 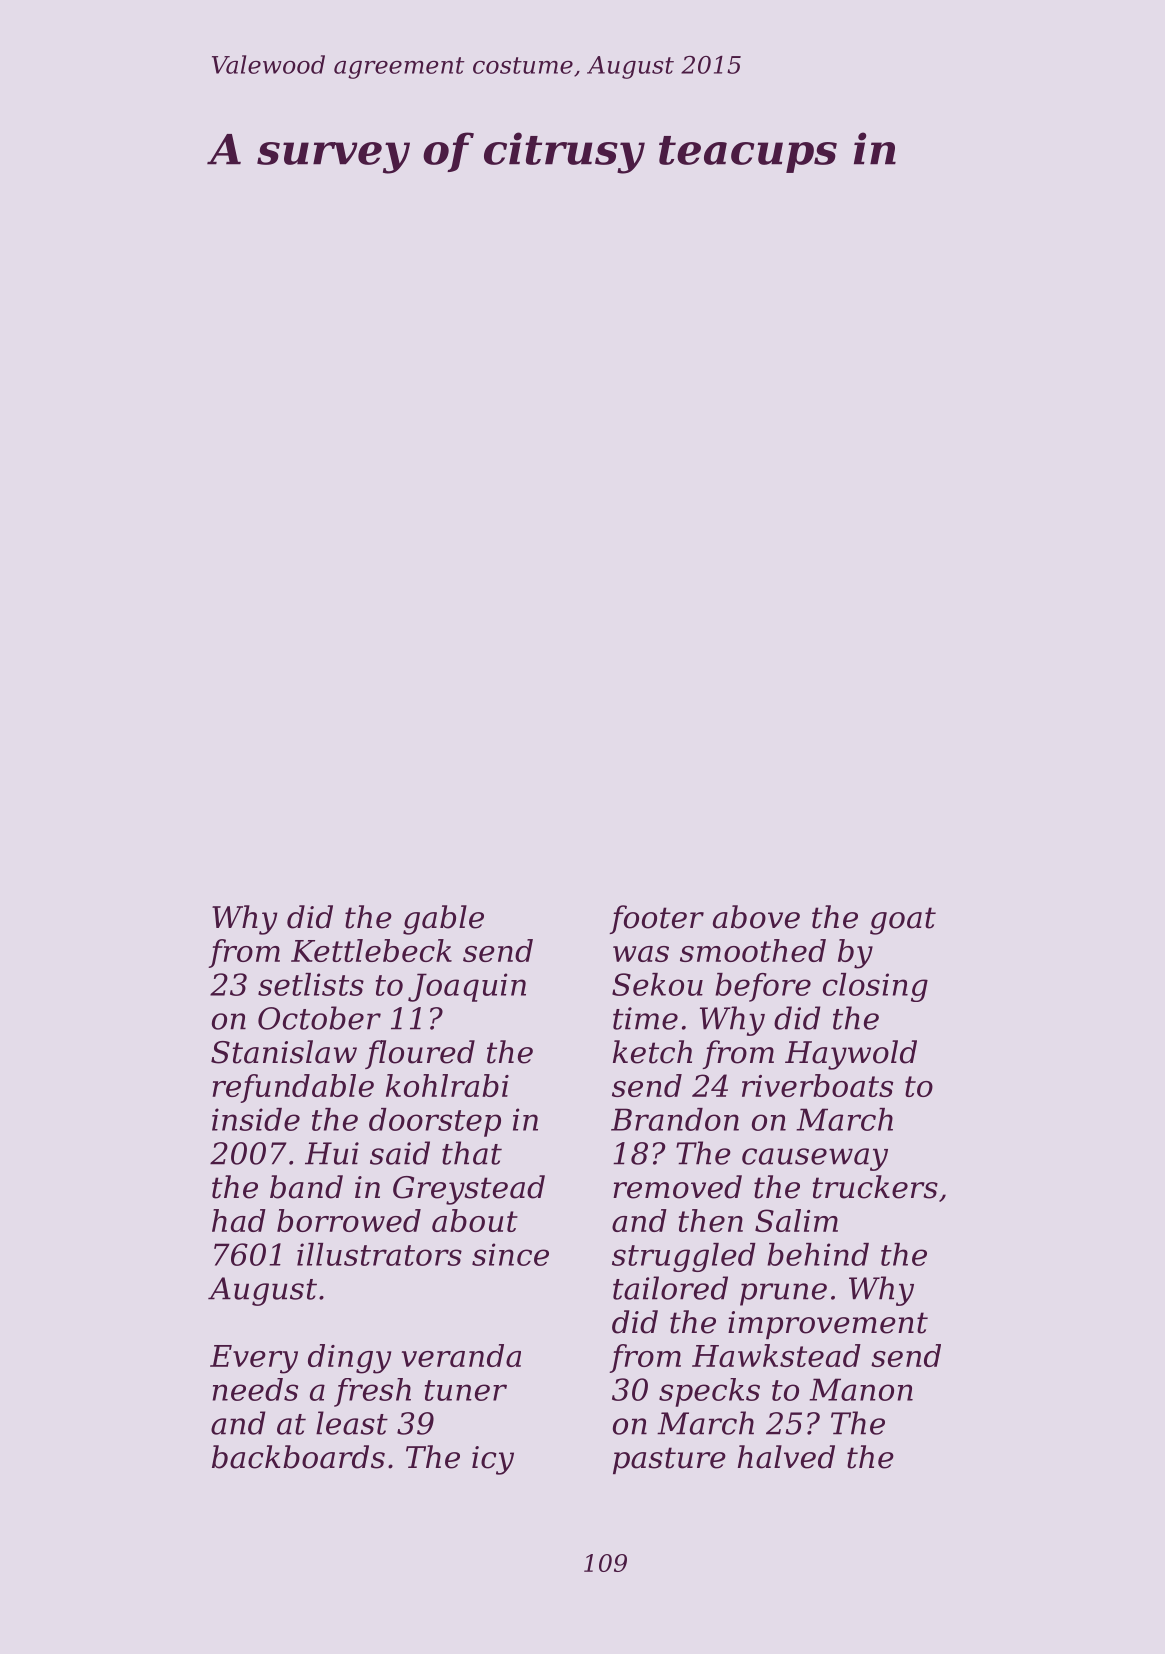 I want to click on Hui, so click(x=332, y=1153).
